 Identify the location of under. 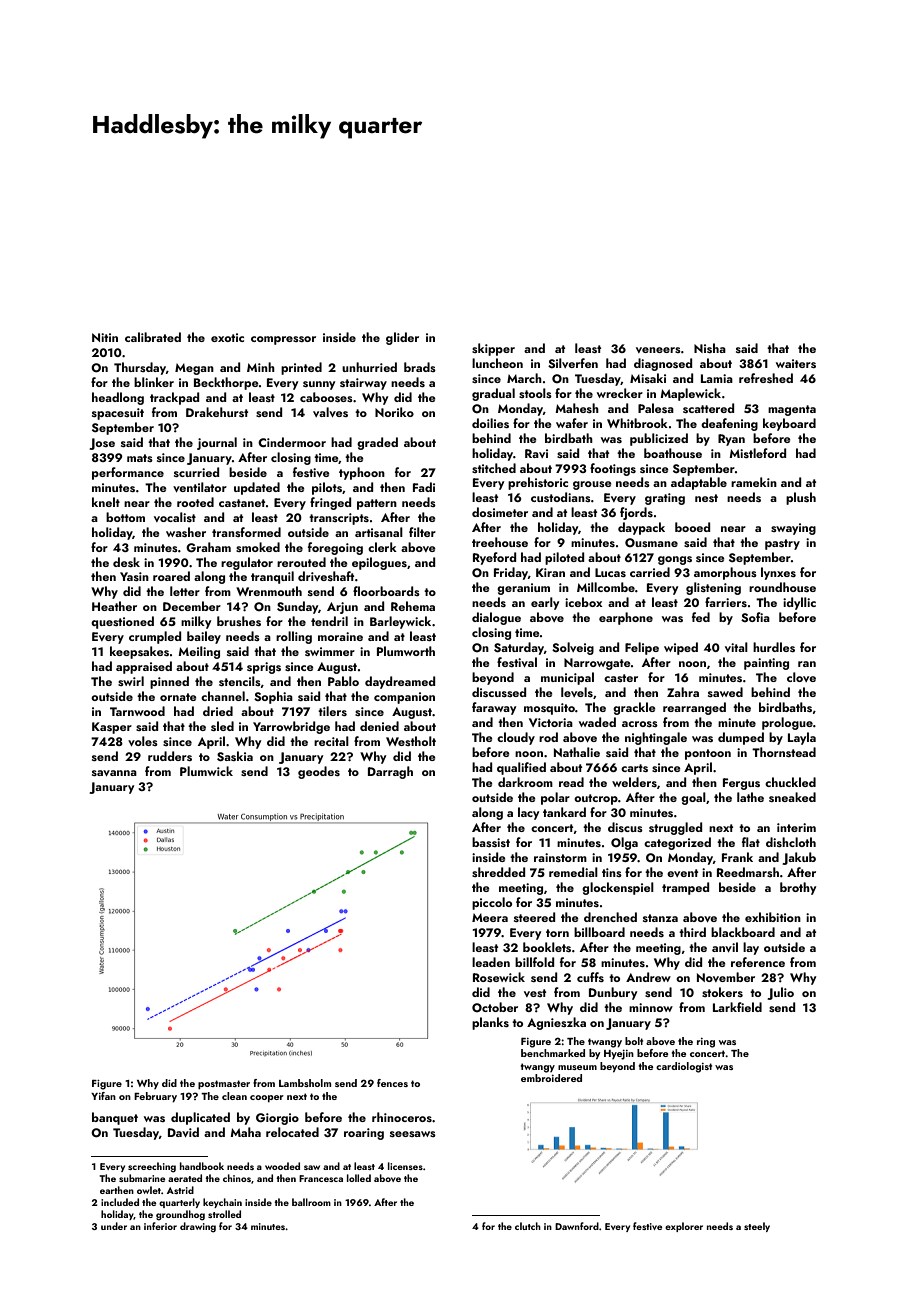
(114, 1226).
